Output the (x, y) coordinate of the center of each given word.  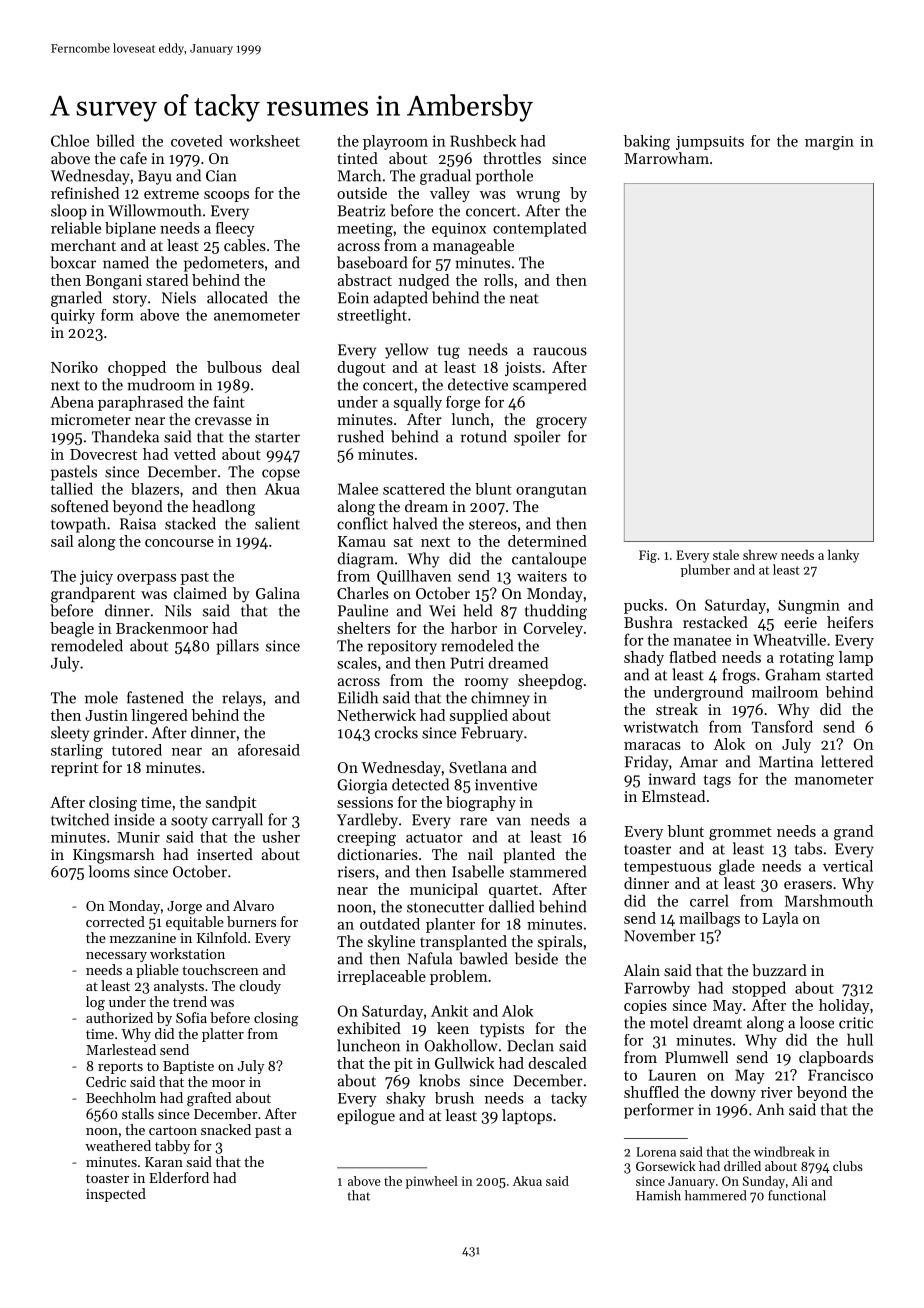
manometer (834, 780)
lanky (843, 556)
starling (77, 751)
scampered (549, 386)
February (492, 734)
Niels (179, 297)
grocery (561, 423)
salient (277, 523)
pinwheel (432, 1182)
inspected (116, 1195)
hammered (715, 1195)
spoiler (537, 438)
